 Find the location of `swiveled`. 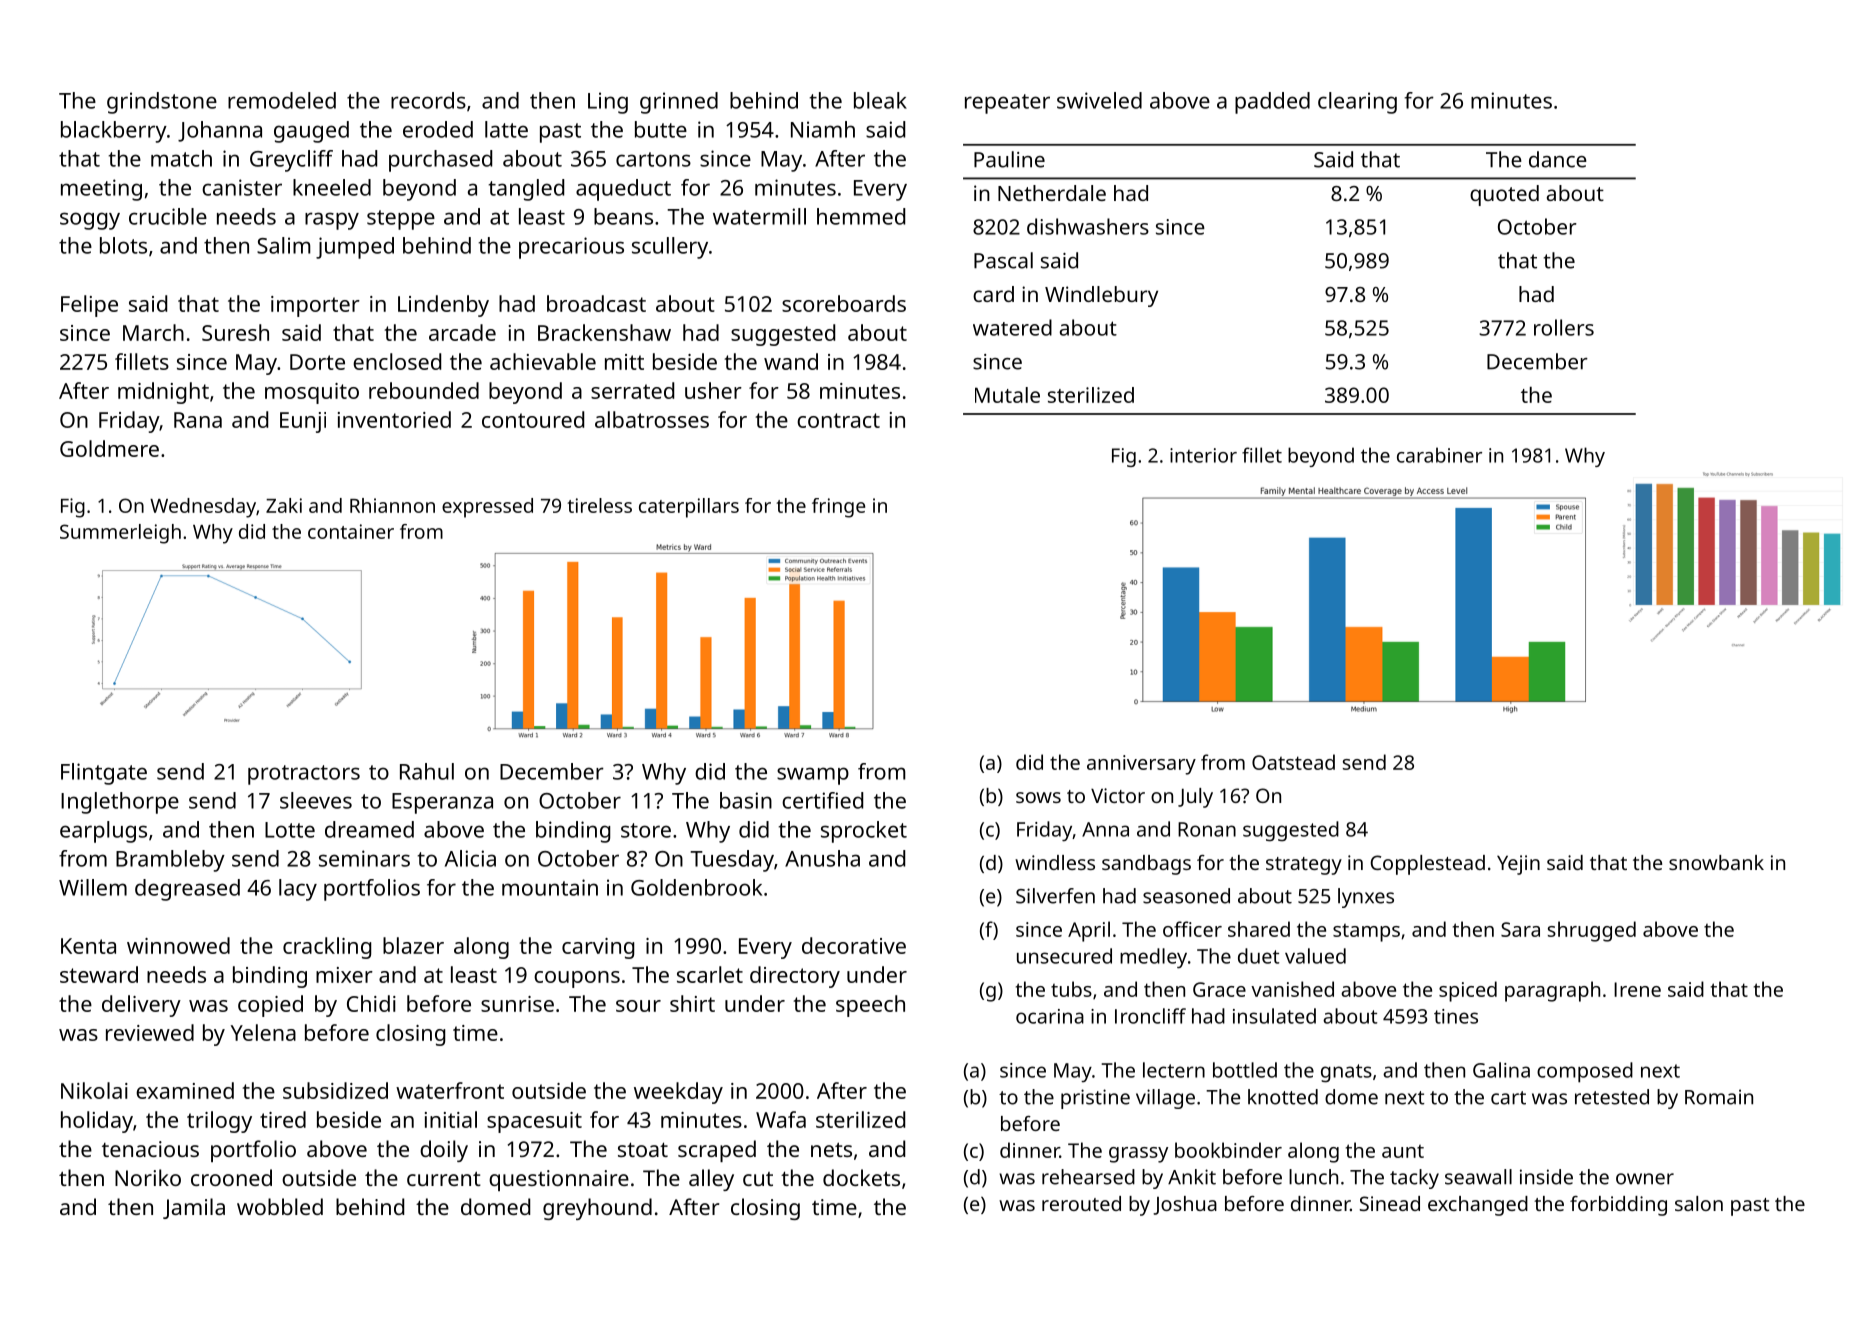

swiveled is located at coordinates (1099, 100).
